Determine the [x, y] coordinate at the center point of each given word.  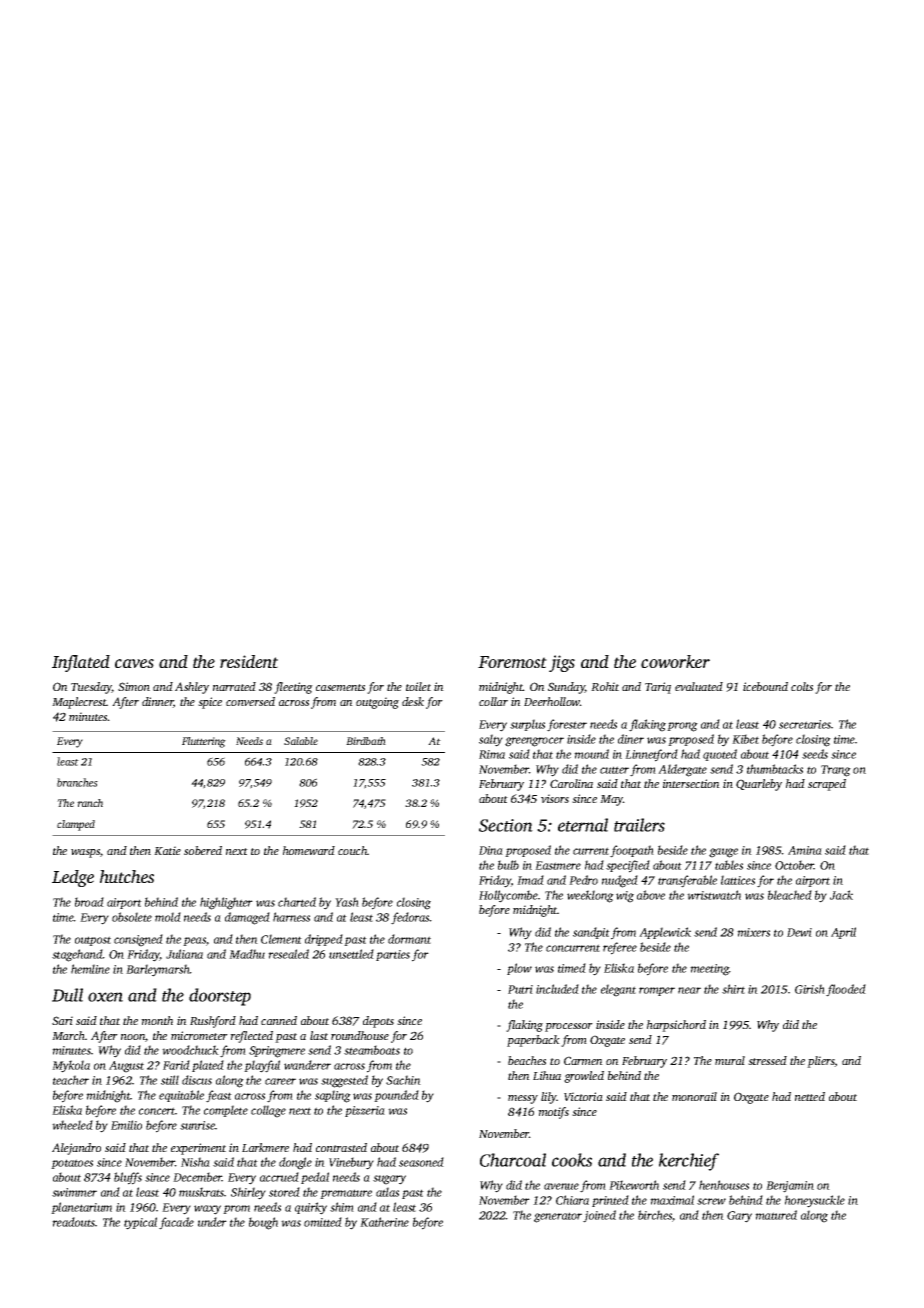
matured [776, 1215]
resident [249, 661]
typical [140, 1223]
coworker [675, 661]
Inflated [81, 663]
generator [558, 1217]
